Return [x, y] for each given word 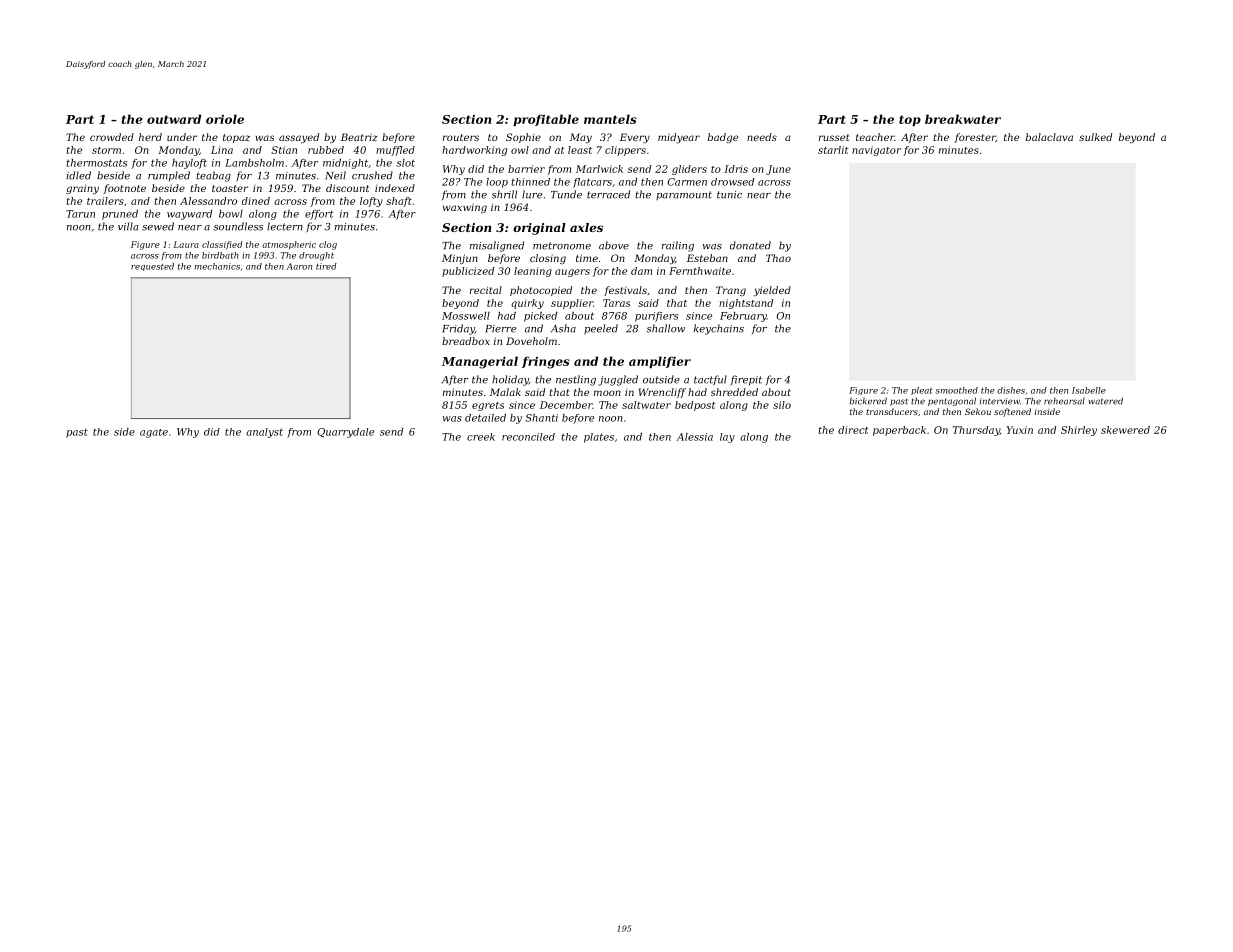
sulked [1095, 137]
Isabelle [1089, 390]
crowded [112, 137]
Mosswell [466, 316]
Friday [458, 329]
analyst [264, 433]
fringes [546, 362]
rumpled [169, 176]
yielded [772, 291]
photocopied [541, 291]
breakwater [963, 119]
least [580, 150]
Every [635, 138]
